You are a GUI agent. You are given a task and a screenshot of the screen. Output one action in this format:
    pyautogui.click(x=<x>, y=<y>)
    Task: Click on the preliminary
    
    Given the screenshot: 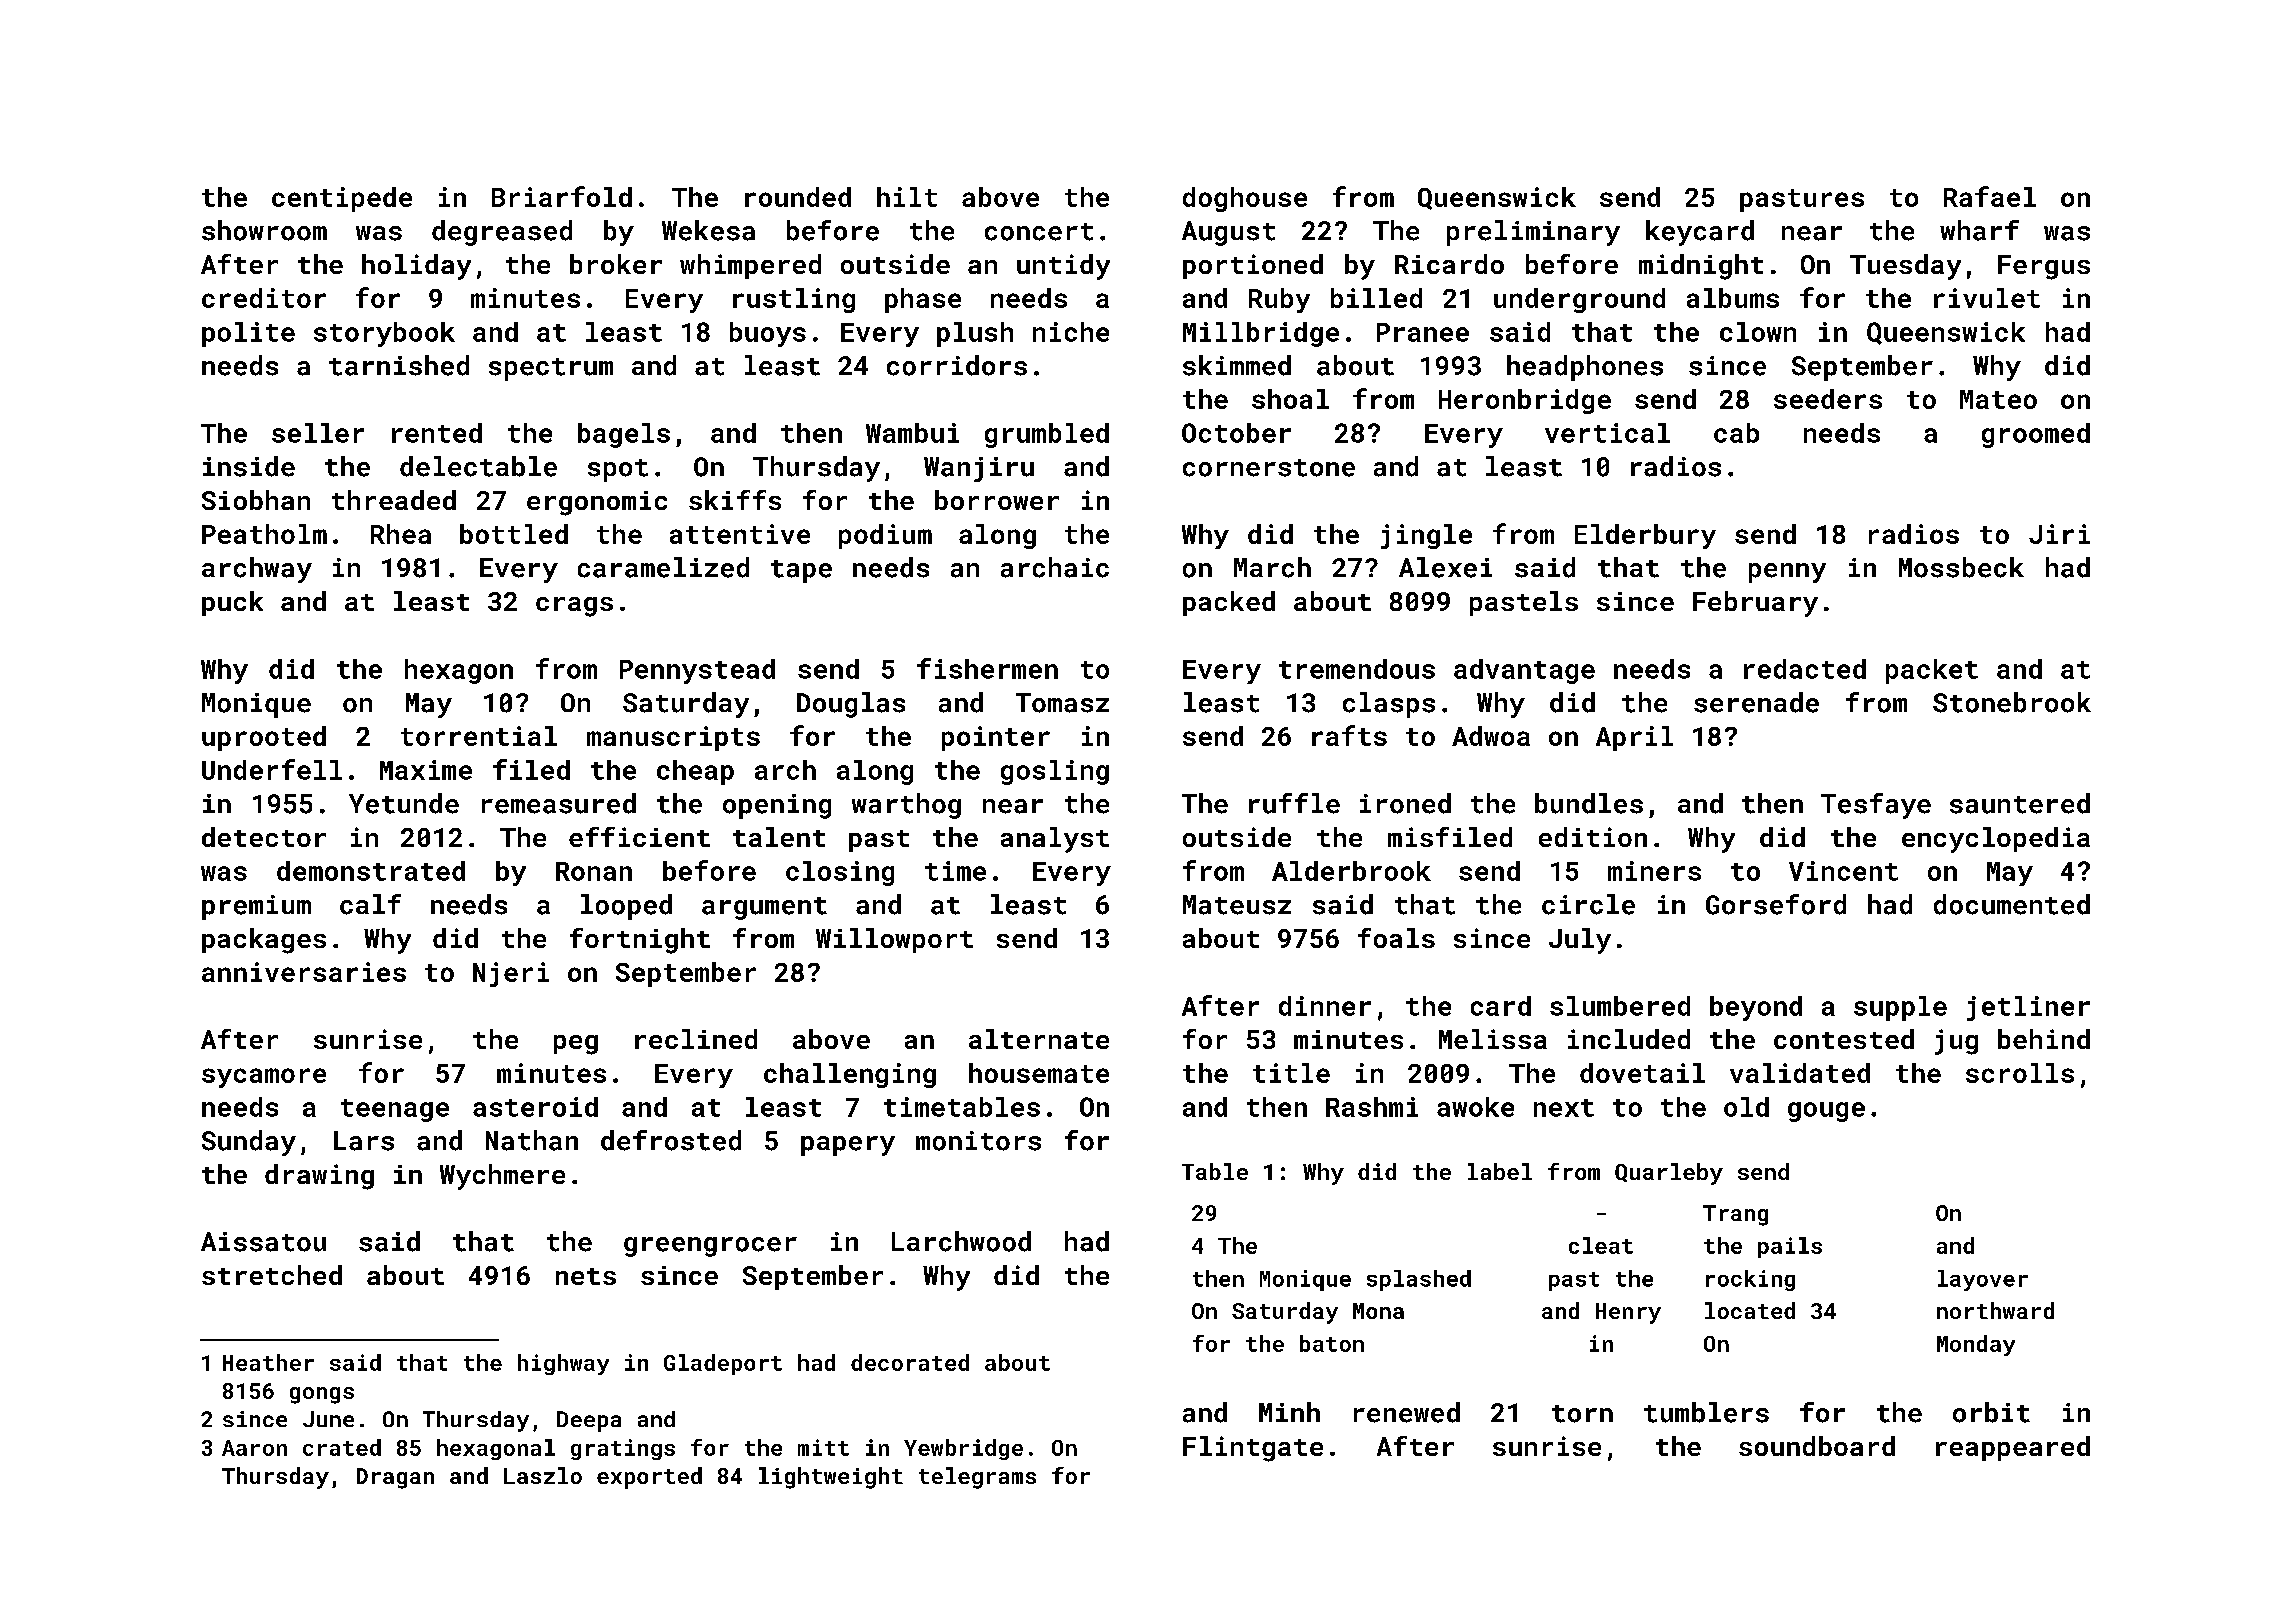 What is the action you would take?
    pyautogui.click(x=1533, y=233)
